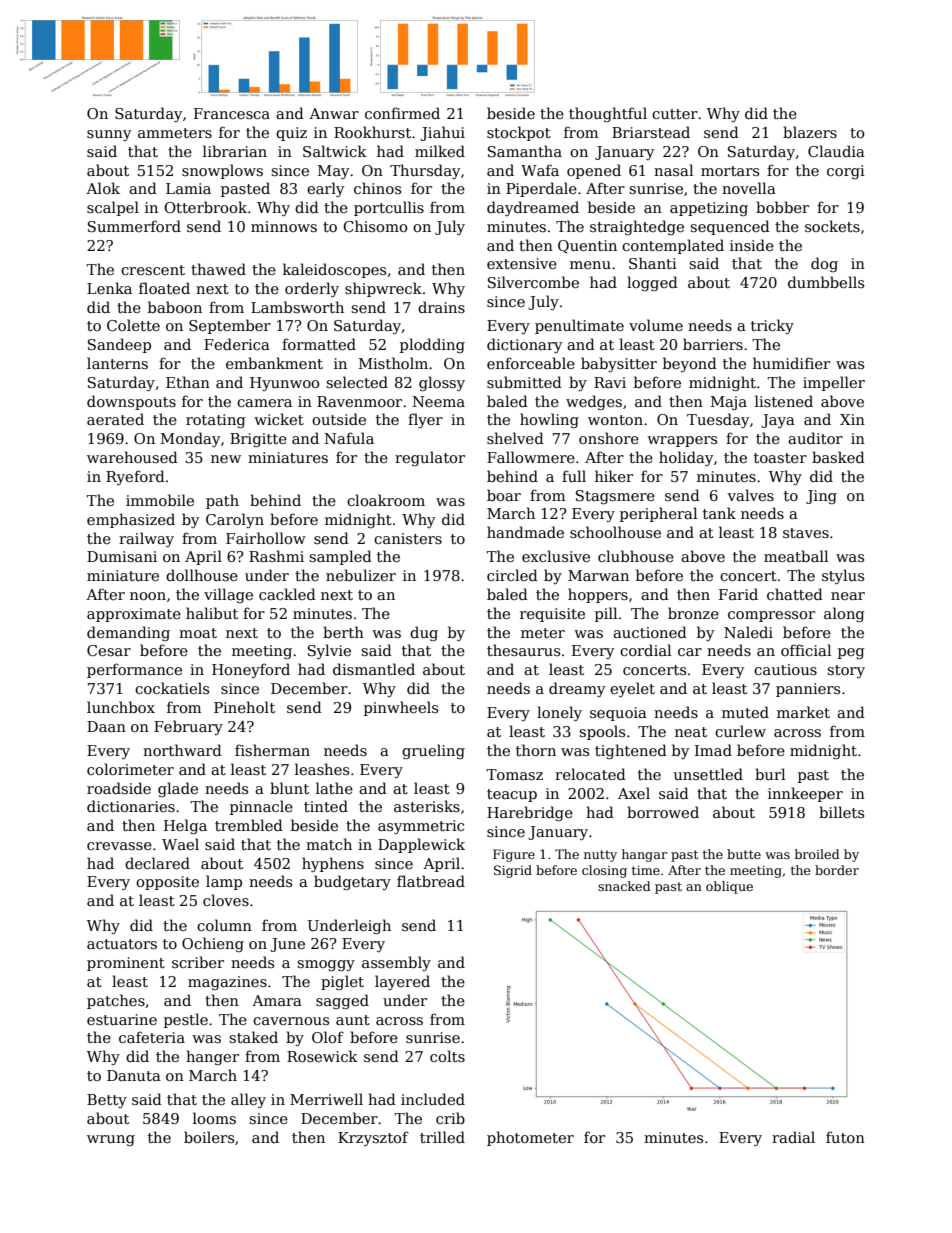 The height and width of the screenshot is (1233, 952). I want to click on crevasse, so click(119, 846).
